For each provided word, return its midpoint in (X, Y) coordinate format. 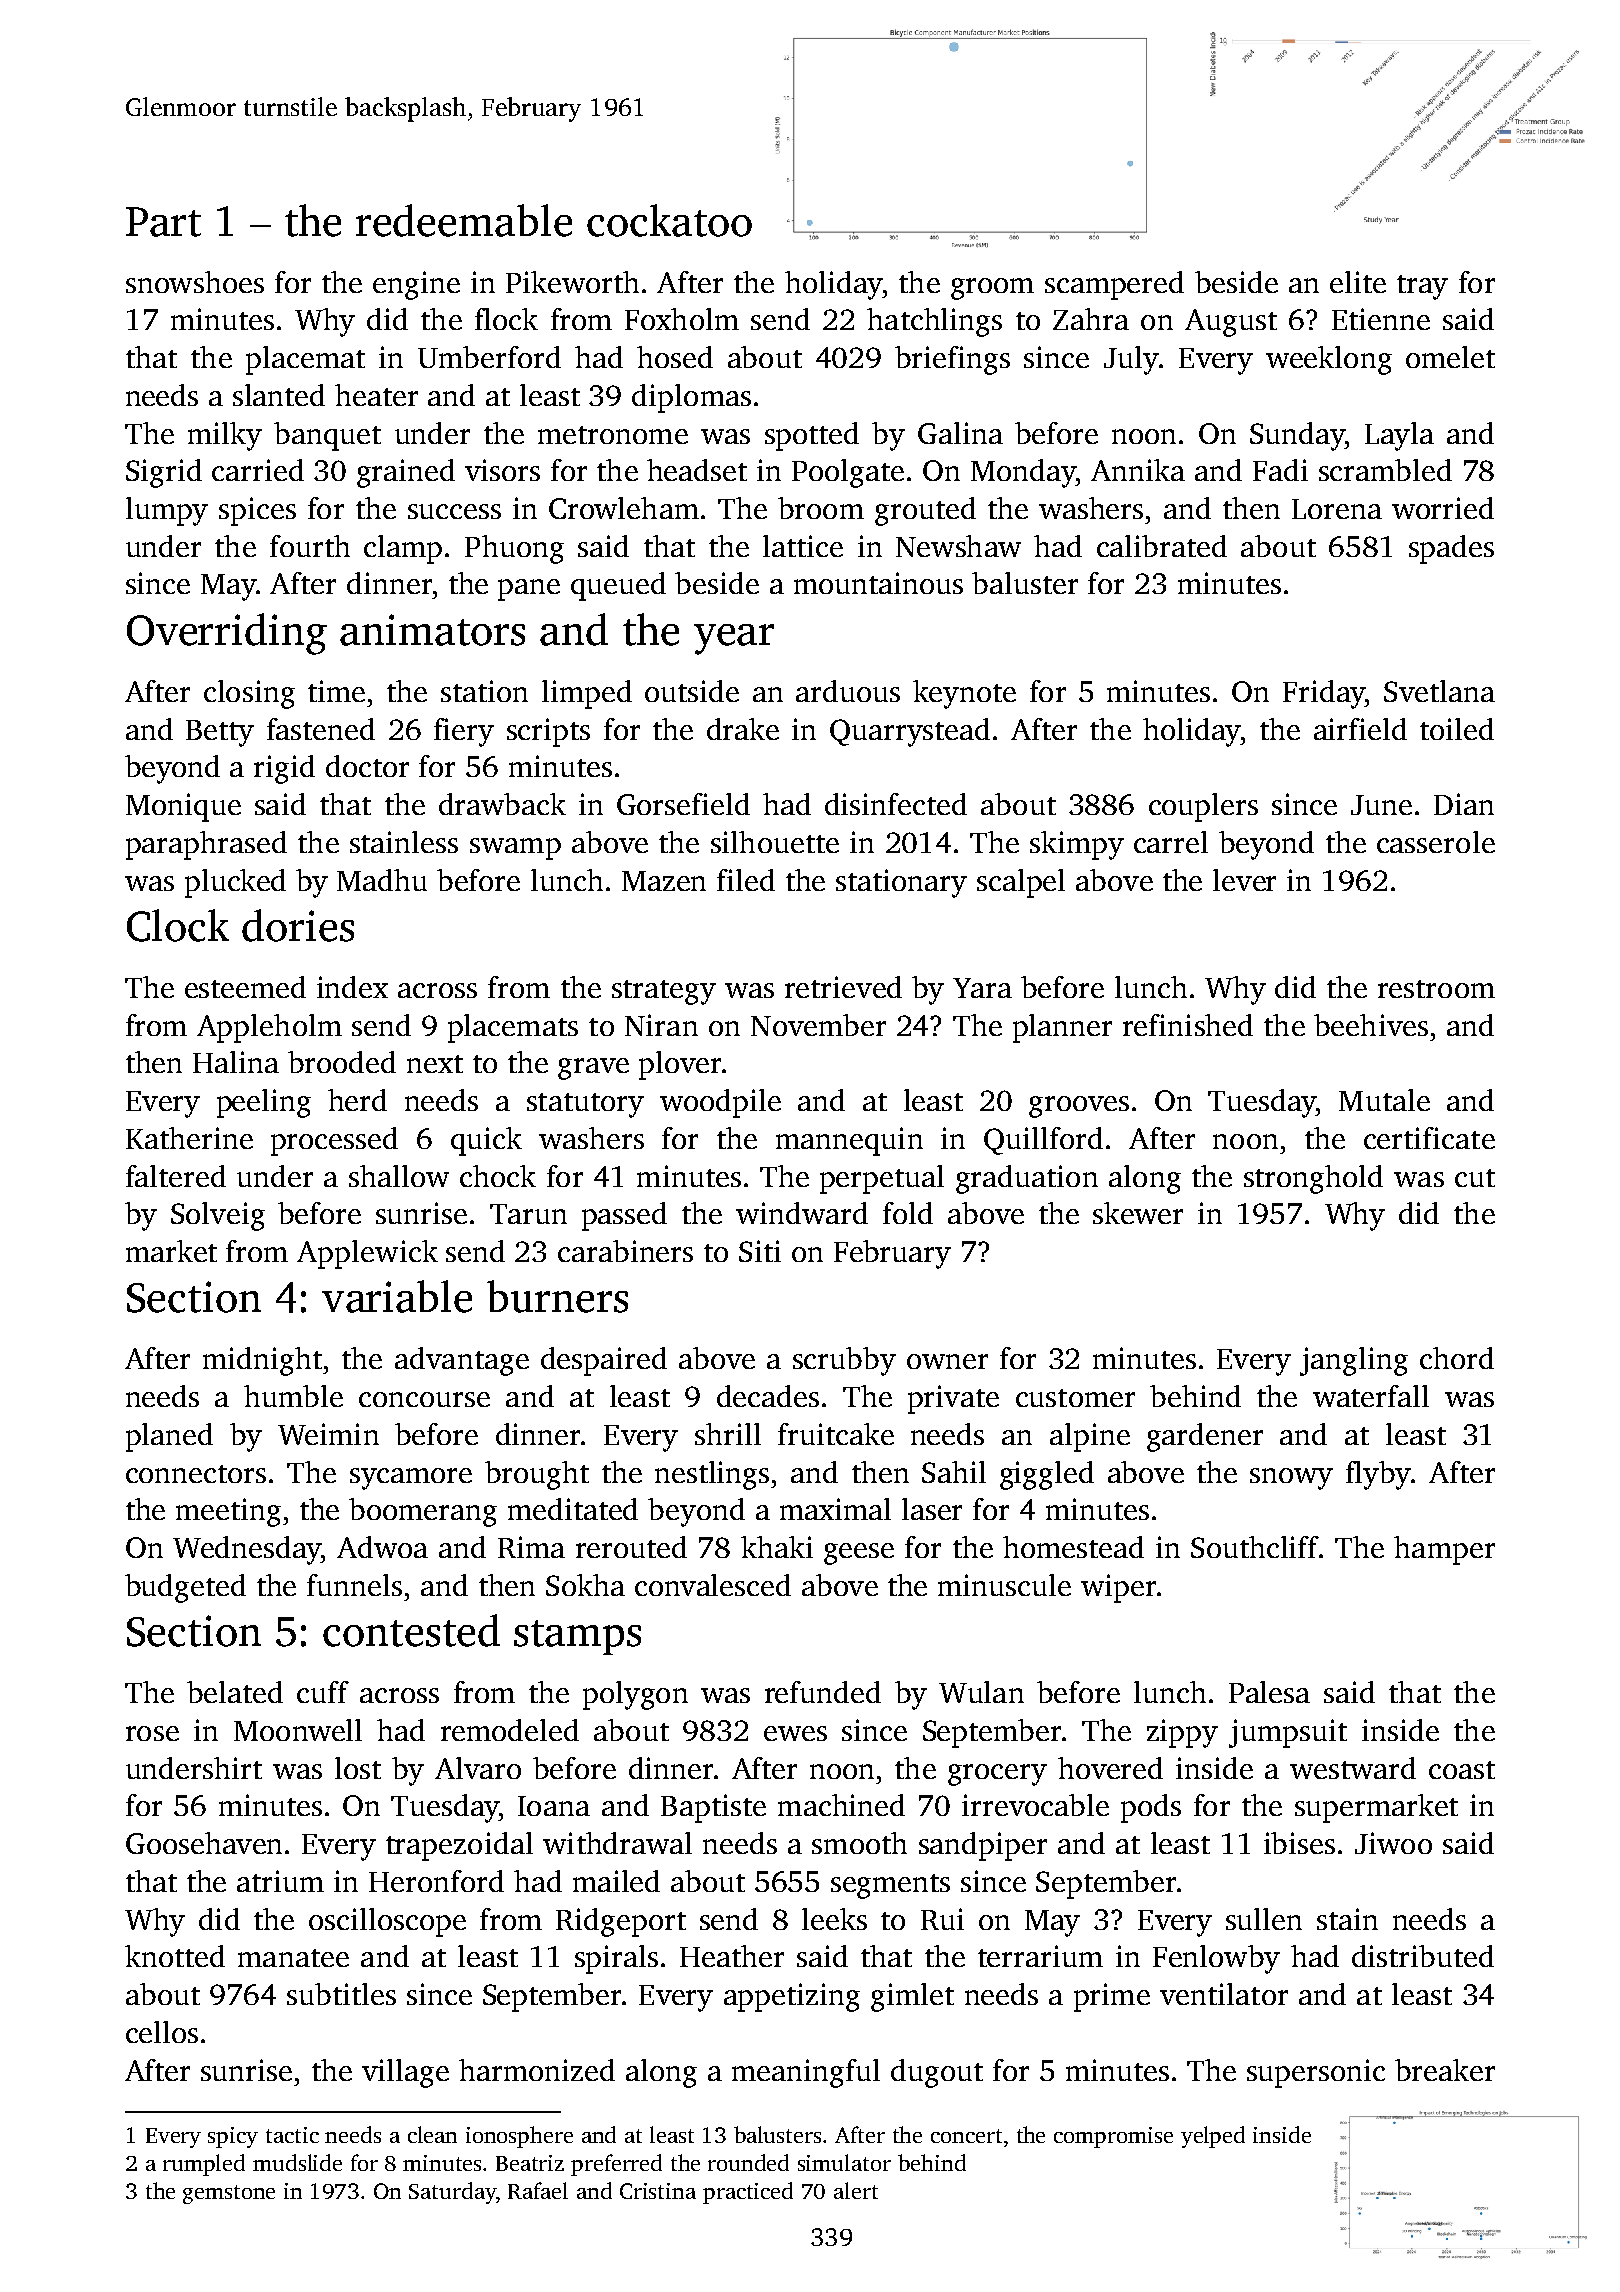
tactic (292, 2135)
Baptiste (713, 1808)
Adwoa (382, 1547)
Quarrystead (910, 732)
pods (1151, 1808)
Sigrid (164, 473)
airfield (1360, 729)
